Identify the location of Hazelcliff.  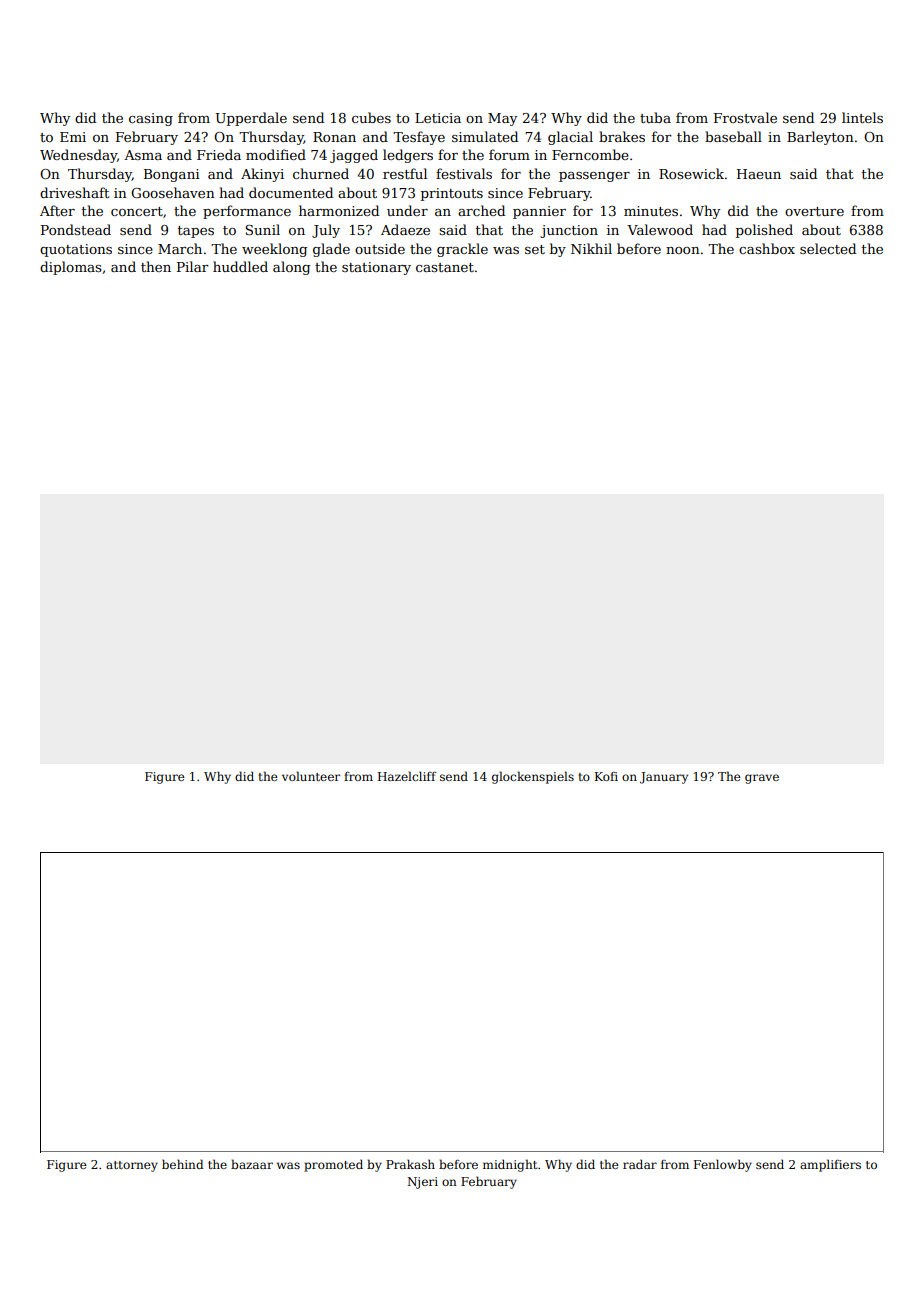
(407, 776).
